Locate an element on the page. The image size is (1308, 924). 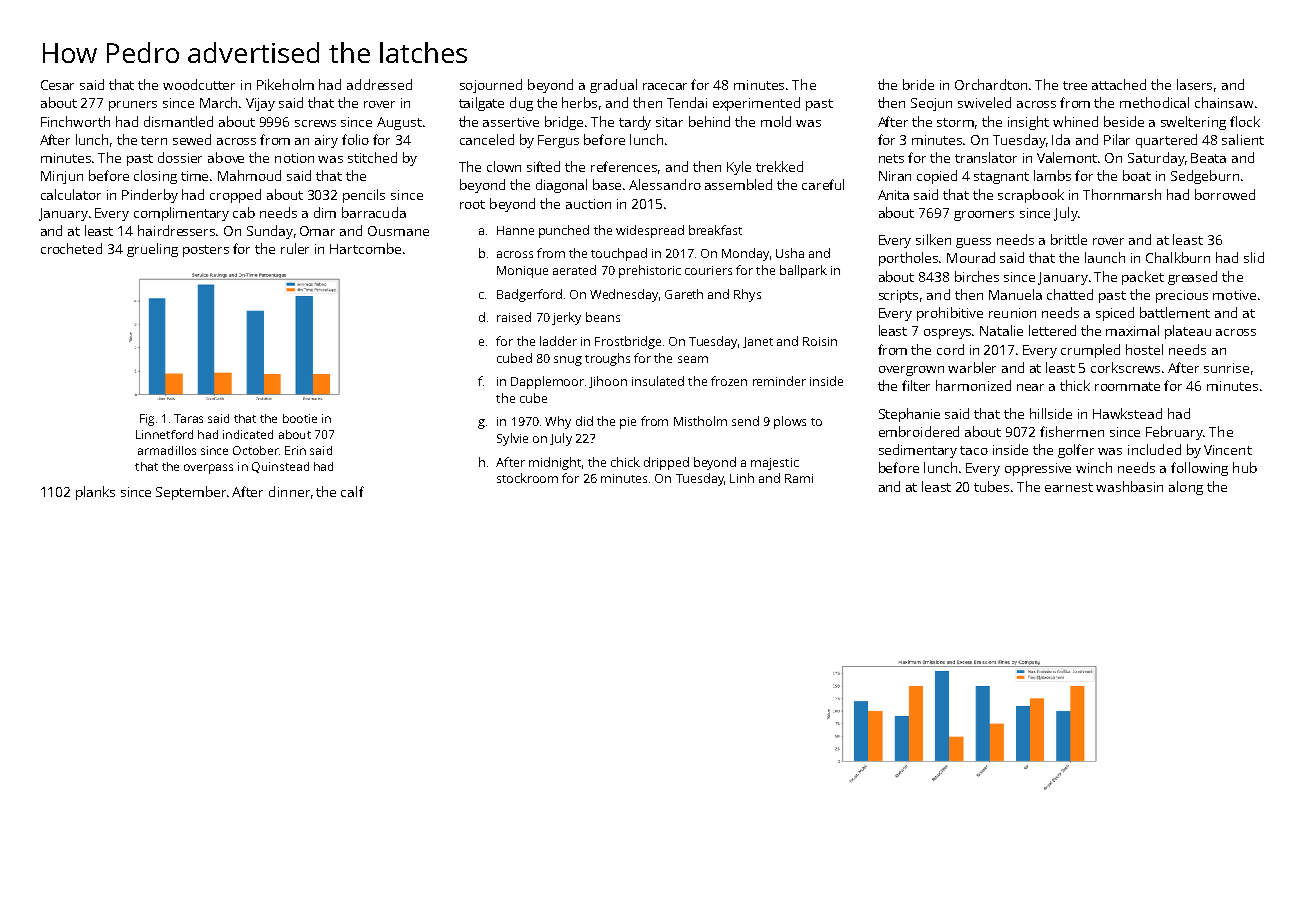
stockroom is located at coordinates (527, 478).
